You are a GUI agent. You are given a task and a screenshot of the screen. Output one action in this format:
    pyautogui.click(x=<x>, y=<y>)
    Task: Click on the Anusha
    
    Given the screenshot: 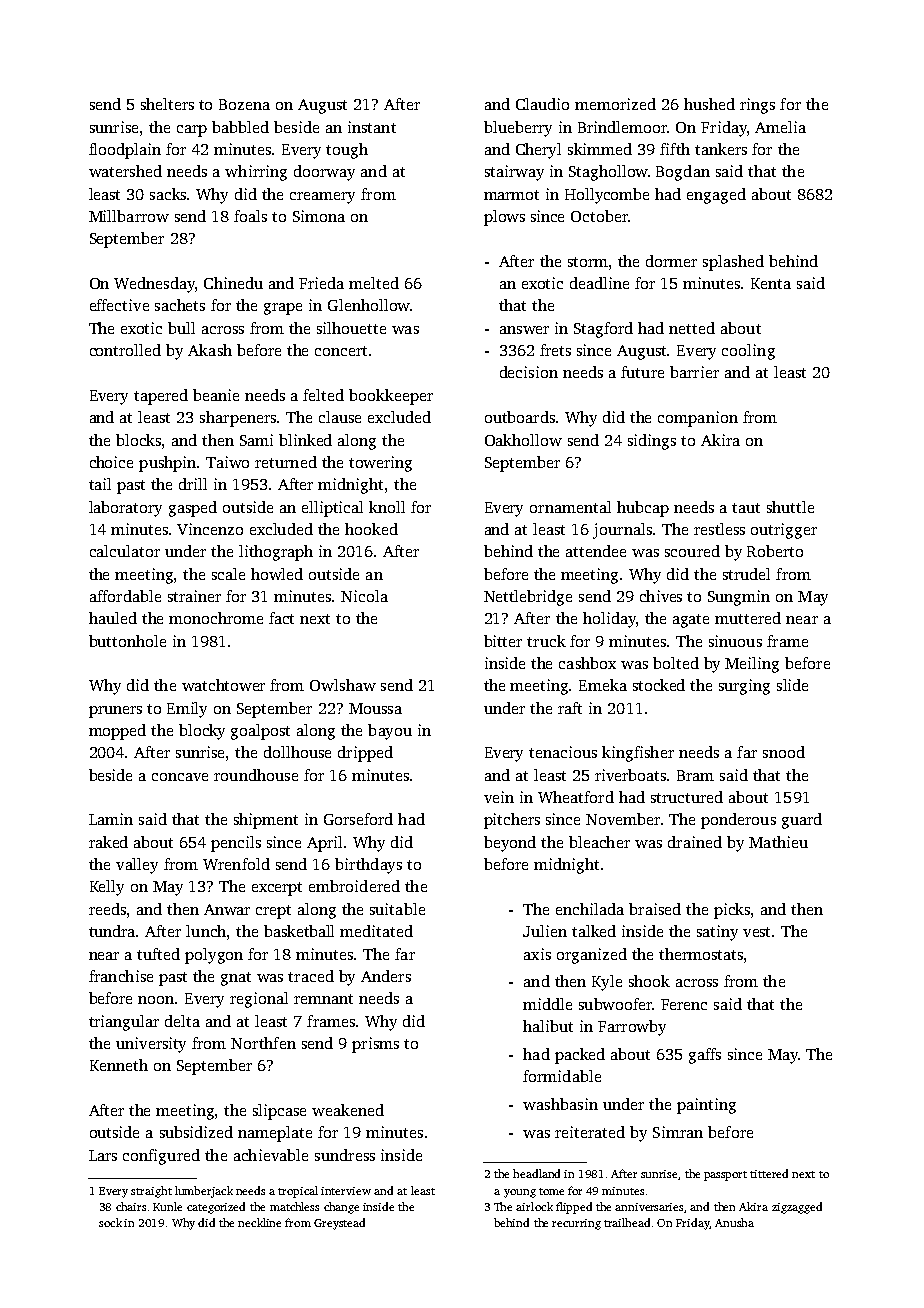 What is the action you would take?
    pyautogui.click(x=734, y=1222)
